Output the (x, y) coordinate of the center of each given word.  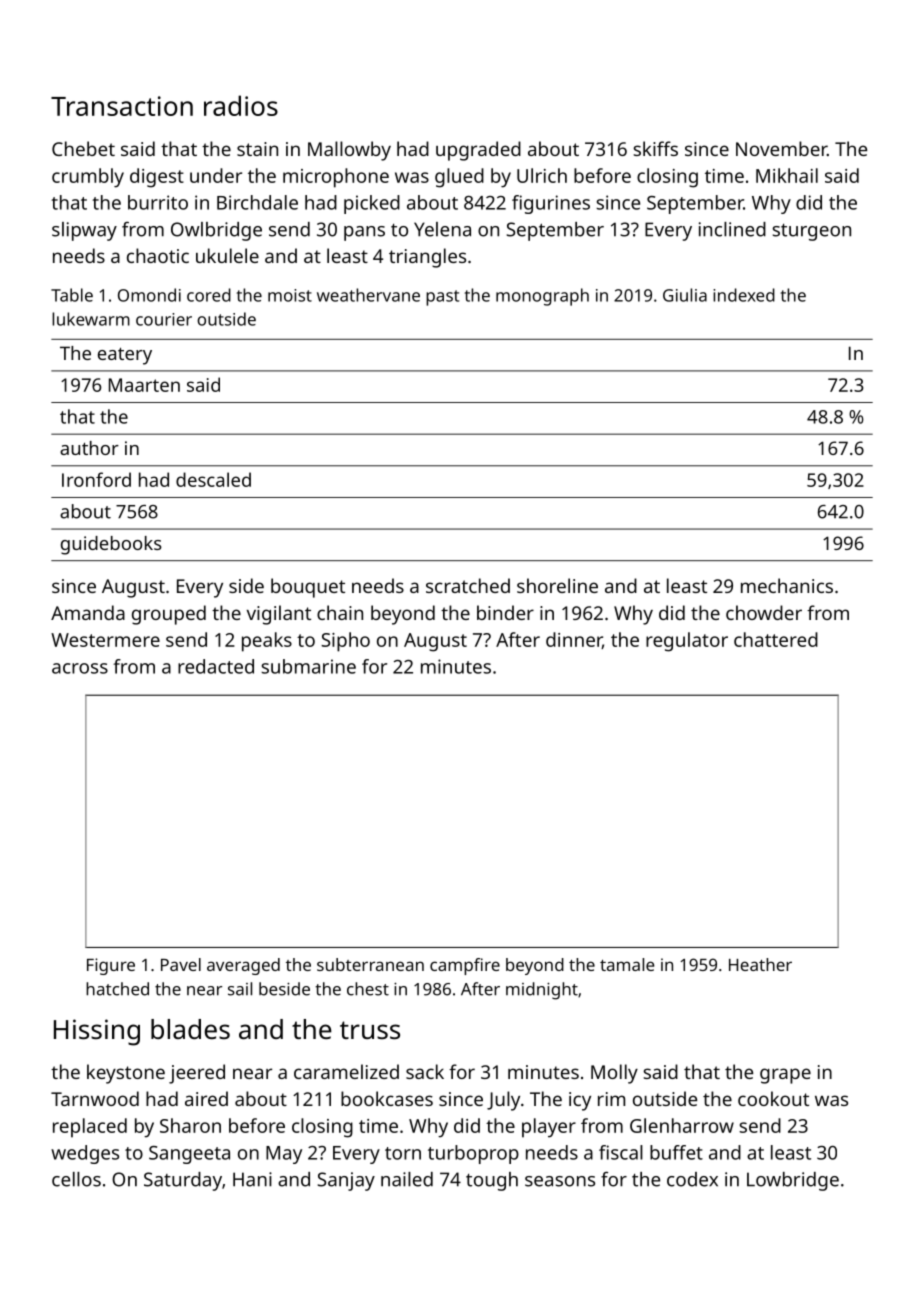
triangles (427, 258)
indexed (744, 295)
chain (340, 612)
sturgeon (811, 232)
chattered (776, 639)
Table (72, 295)
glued (459, 178)
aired (206, 1098)
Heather (760, 964)
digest (157, 178)
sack (425, 1071)
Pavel (181, 964)
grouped (169, 615)
